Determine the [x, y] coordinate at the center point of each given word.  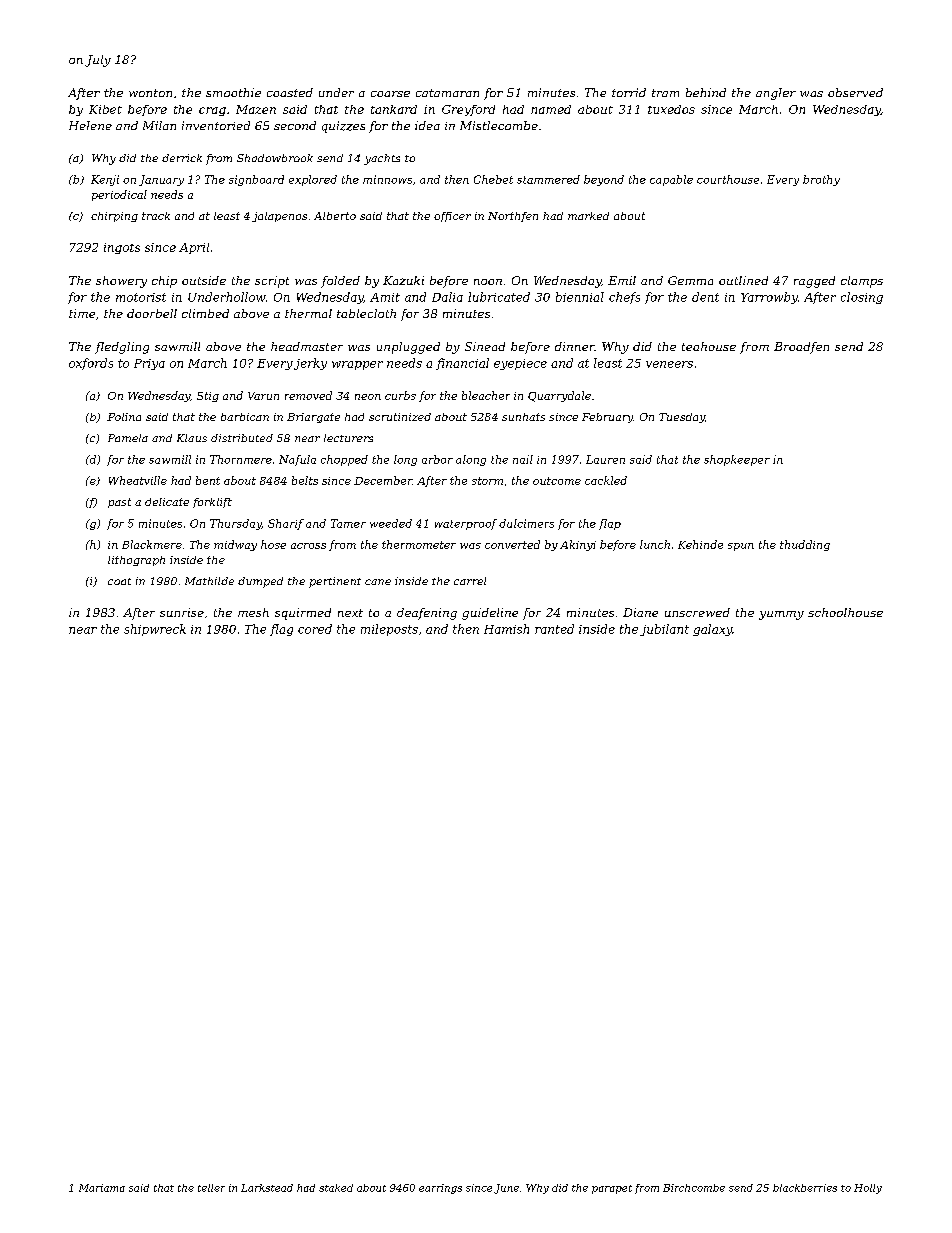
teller [211, 1188]
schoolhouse [845, 612]
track [156, 216]
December [383, 480]
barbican [245, 417]
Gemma [690, 280]
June [506, 1189]
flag [281, 630]
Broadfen [801, 348]
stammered [548, 179]
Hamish [506, 629]
